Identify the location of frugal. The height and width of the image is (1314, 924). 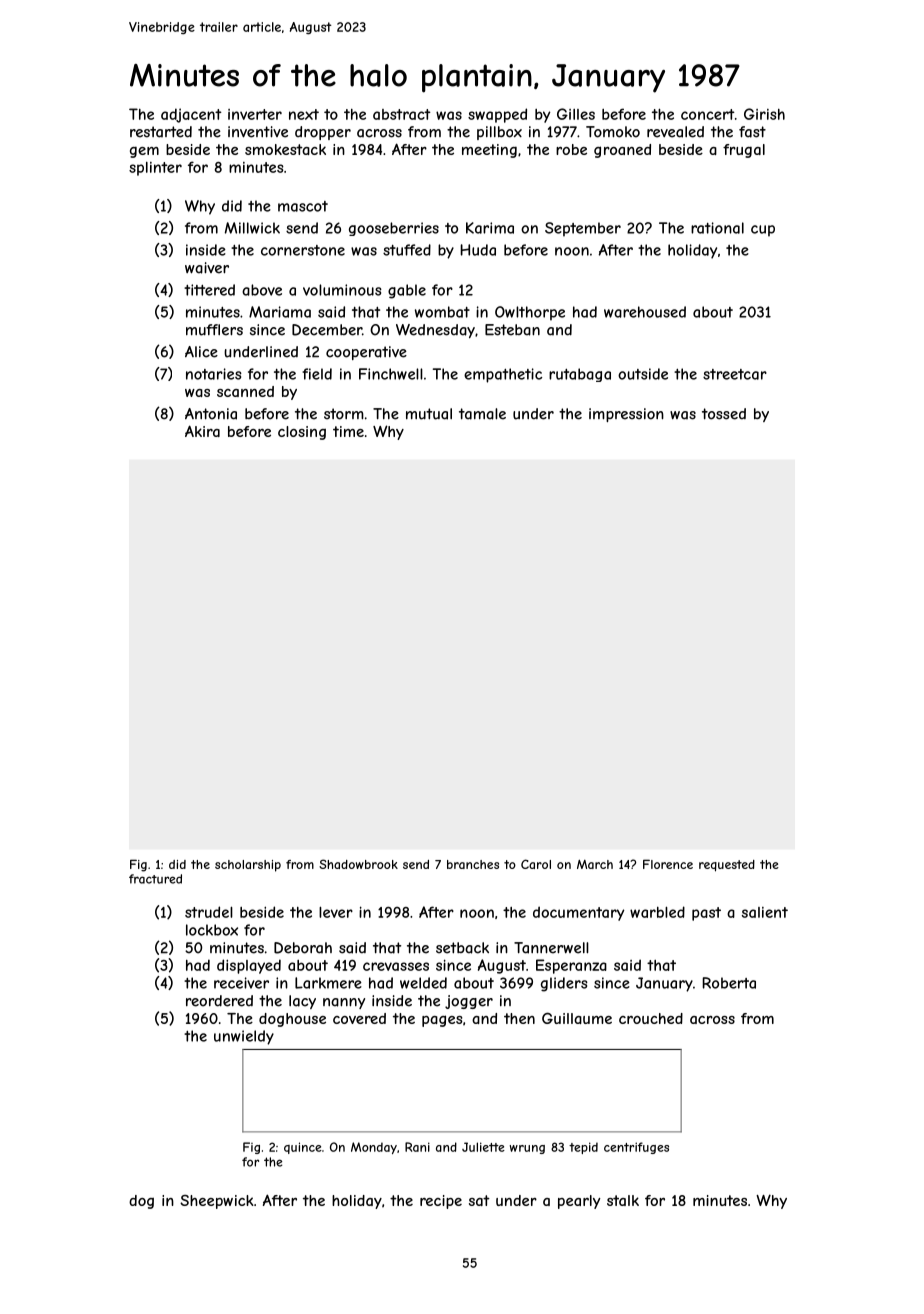
(744, 151).
